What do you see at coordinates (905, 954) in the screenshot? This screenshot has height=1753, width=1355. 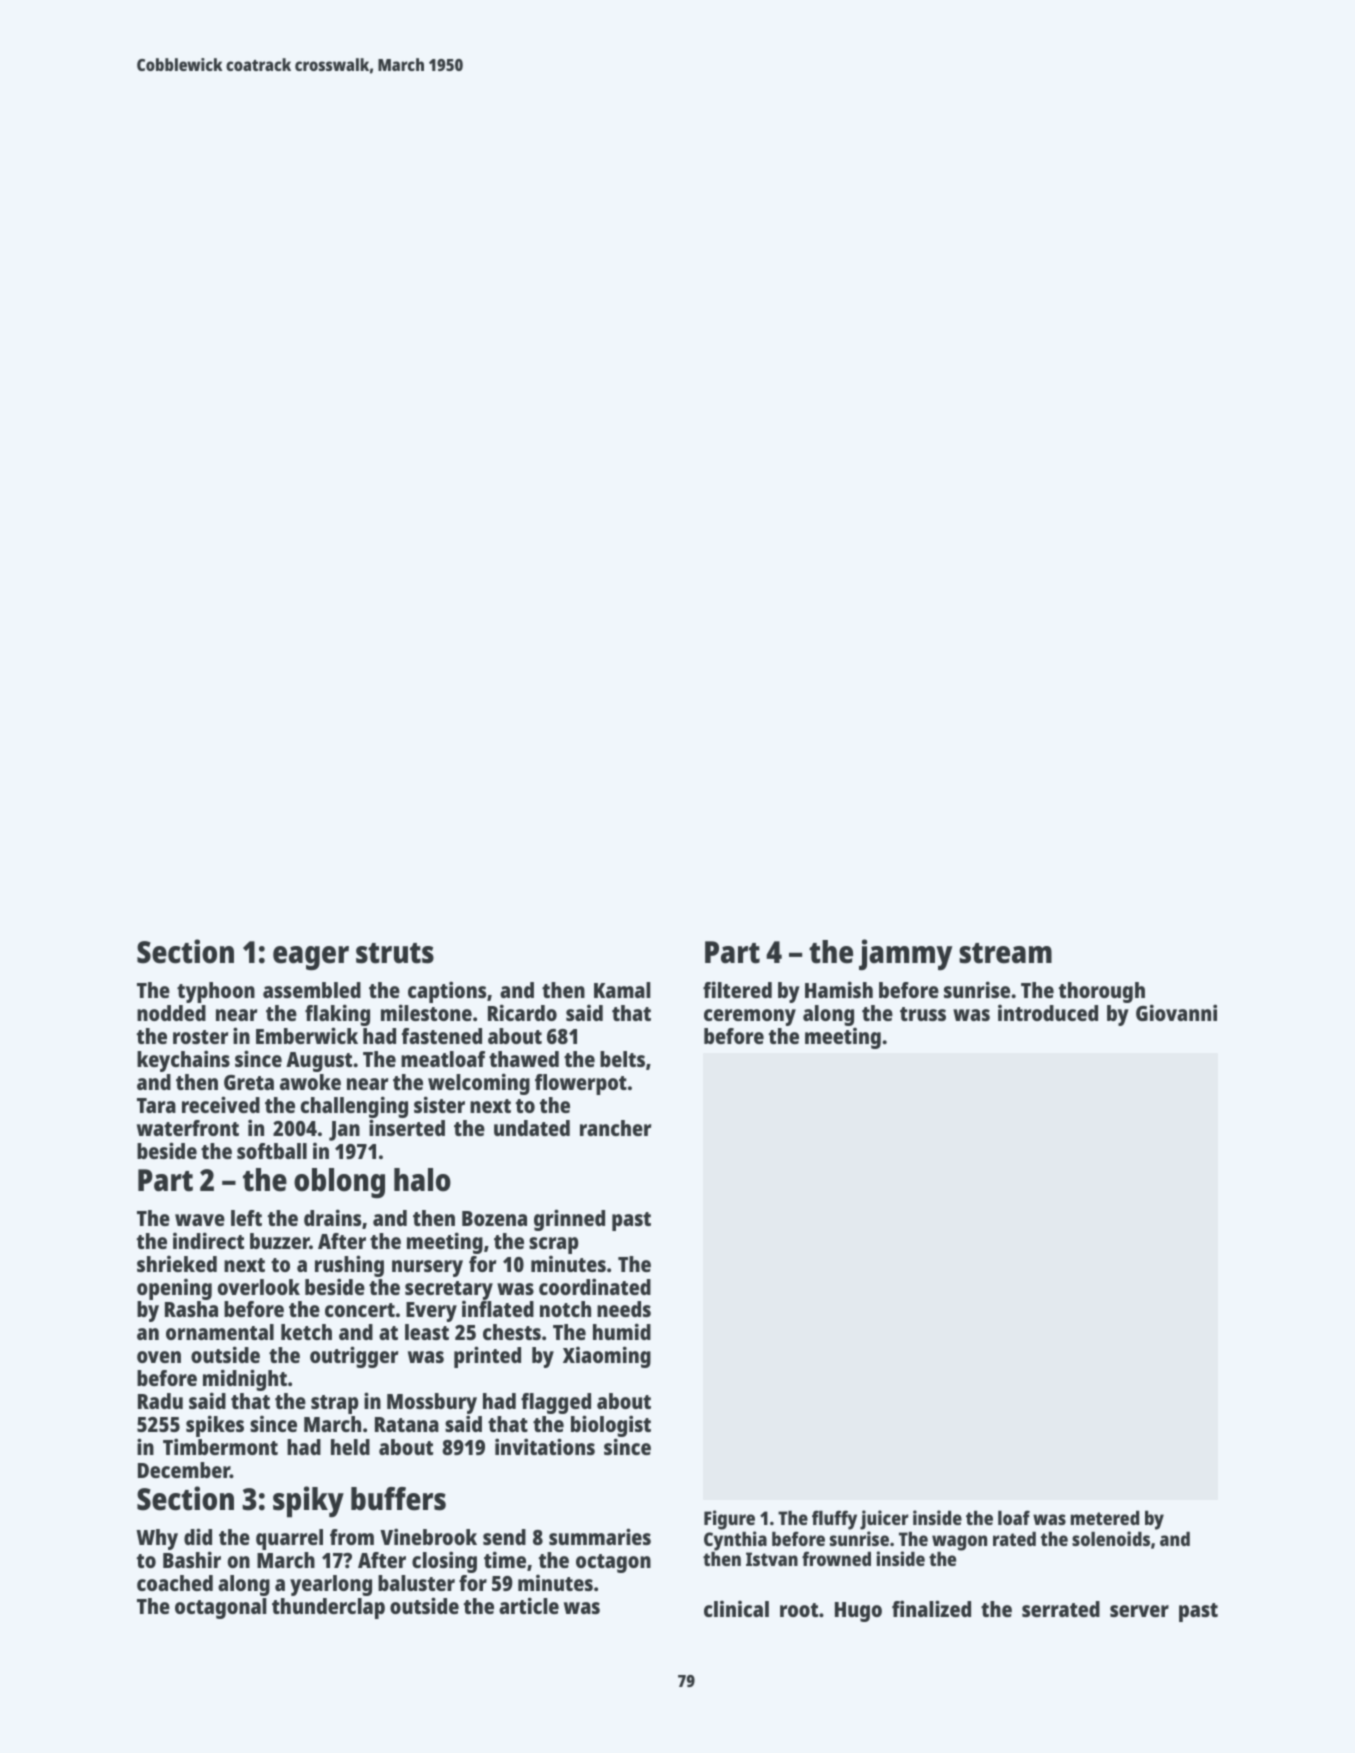 I see `jammy` at bounding box center [905, 954].
